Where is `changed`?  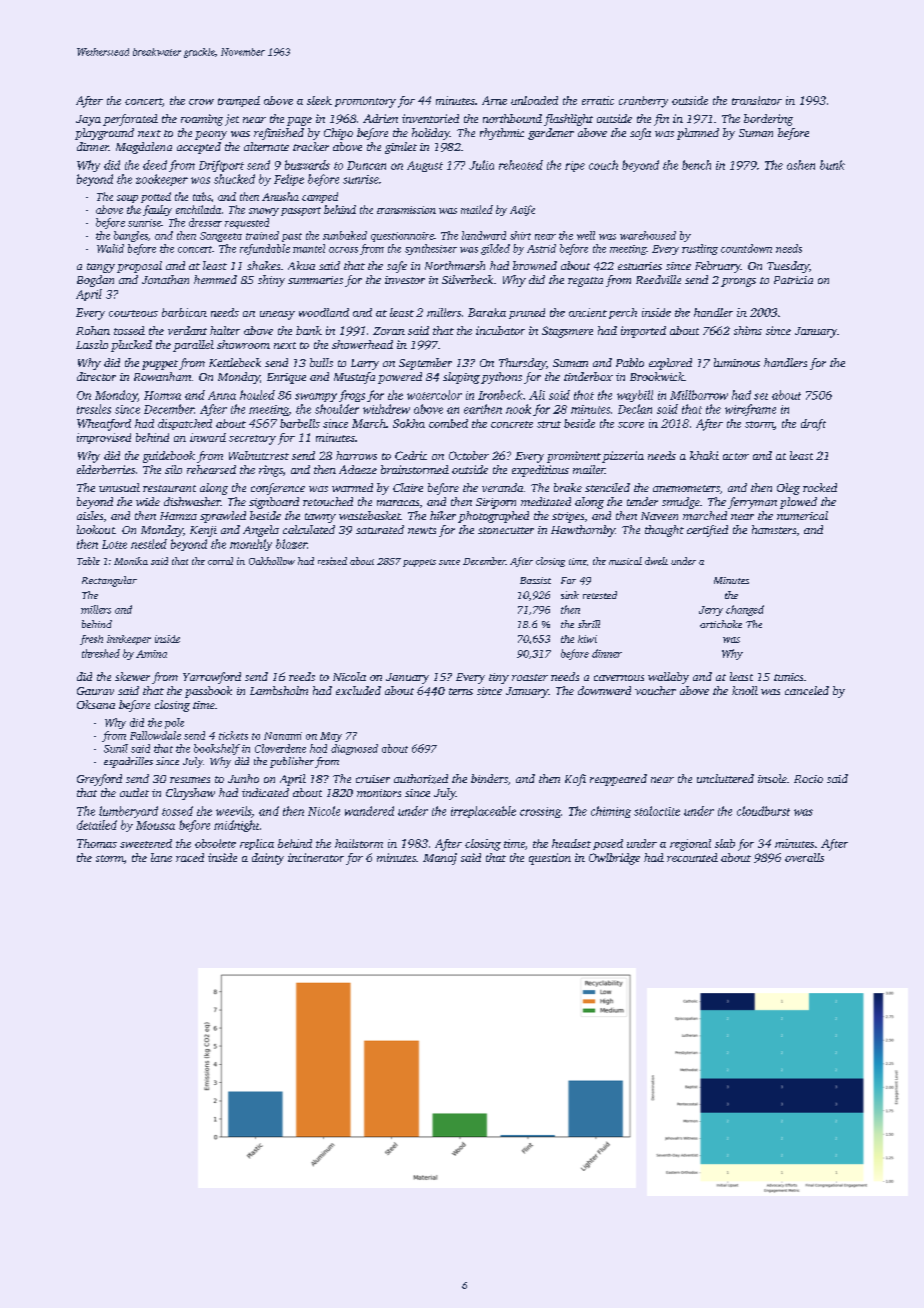 changed is located at coordinates (745, 610).
